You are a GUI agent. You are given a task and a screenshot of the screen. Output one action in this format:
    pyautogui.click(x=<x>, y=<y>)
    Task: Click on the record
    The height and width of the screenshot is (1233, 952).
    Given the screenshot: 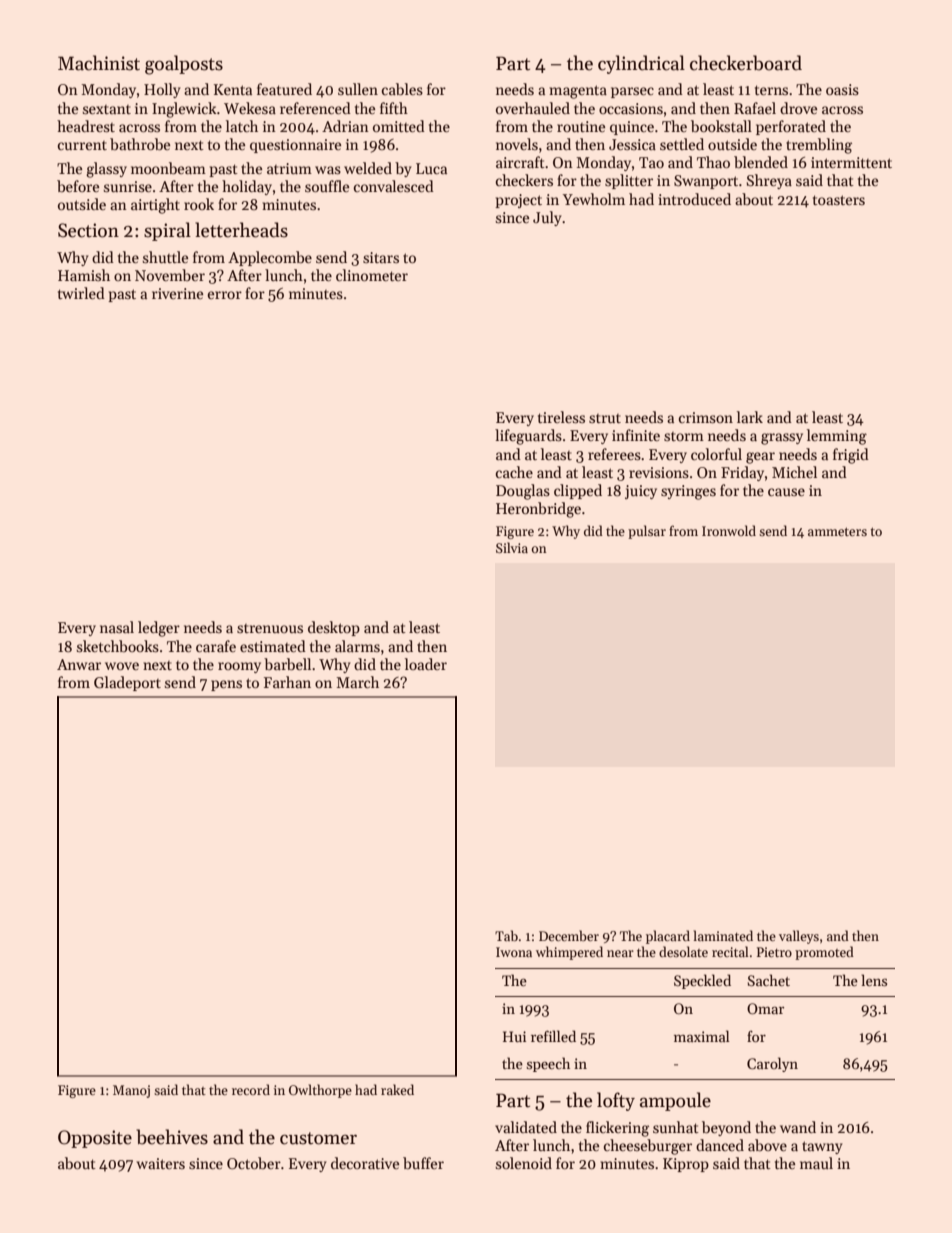 What is the action you would take?
    pyautogui.click(x=251, y=1089)
